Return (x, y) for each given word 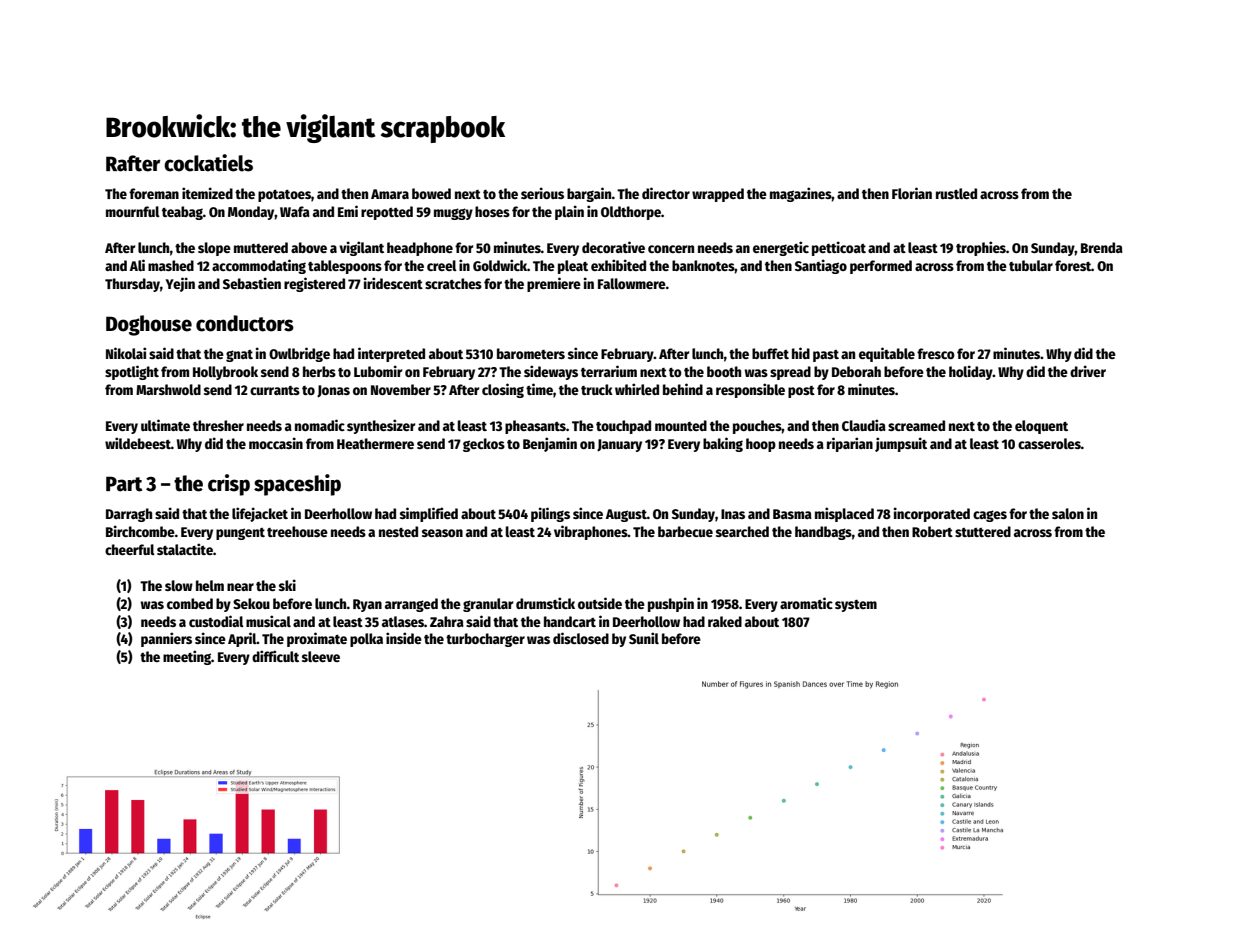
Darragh (129, 515)
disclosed (581, 638)
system (856, 606)
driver (1088, 371)
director (666, 193)
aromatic (806, 603)
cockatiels (208, 163)
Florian (912, 193)
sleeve (321, 656)
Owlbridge (299, 354)
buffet (770, 353)
